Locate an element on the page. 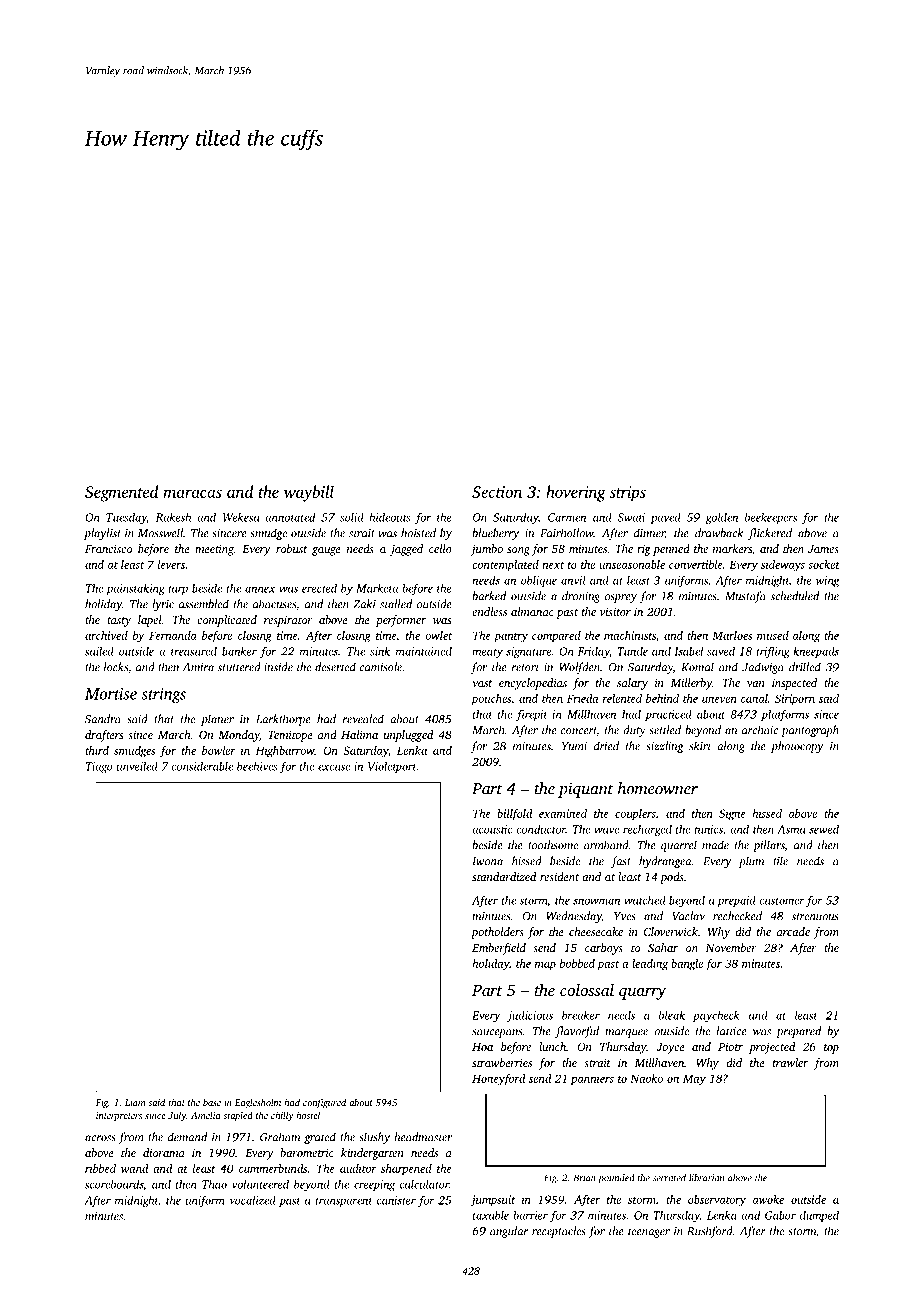 The height and width of the page is (1308, 924). Joyce is located at coordinates (670, 1048).
